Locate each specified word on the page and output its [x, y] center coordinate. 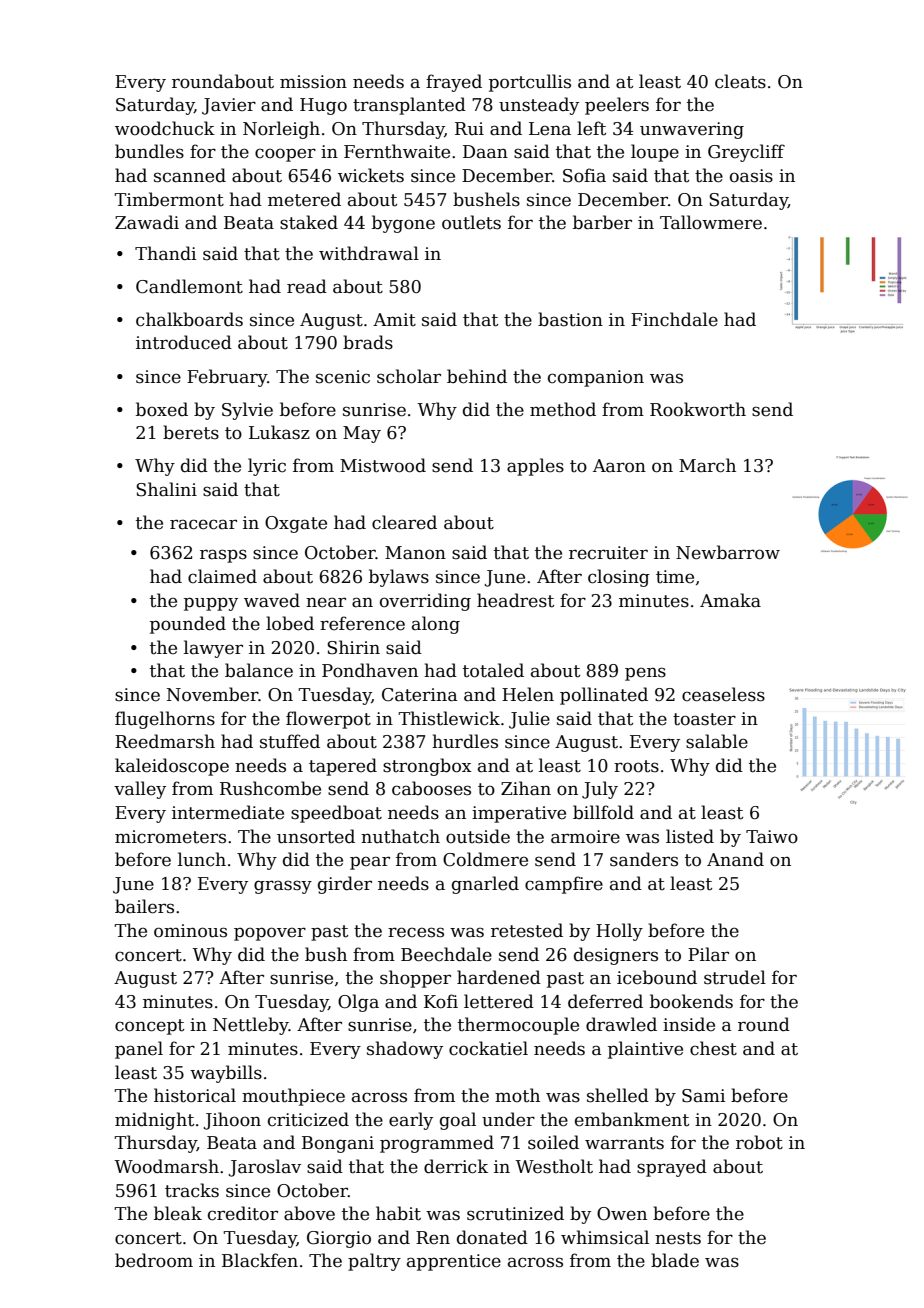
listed [690, 836]
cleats [740, 81]
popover [270, 934]
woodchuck [165, 128]
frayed [454, 83]
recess [416, 932]
